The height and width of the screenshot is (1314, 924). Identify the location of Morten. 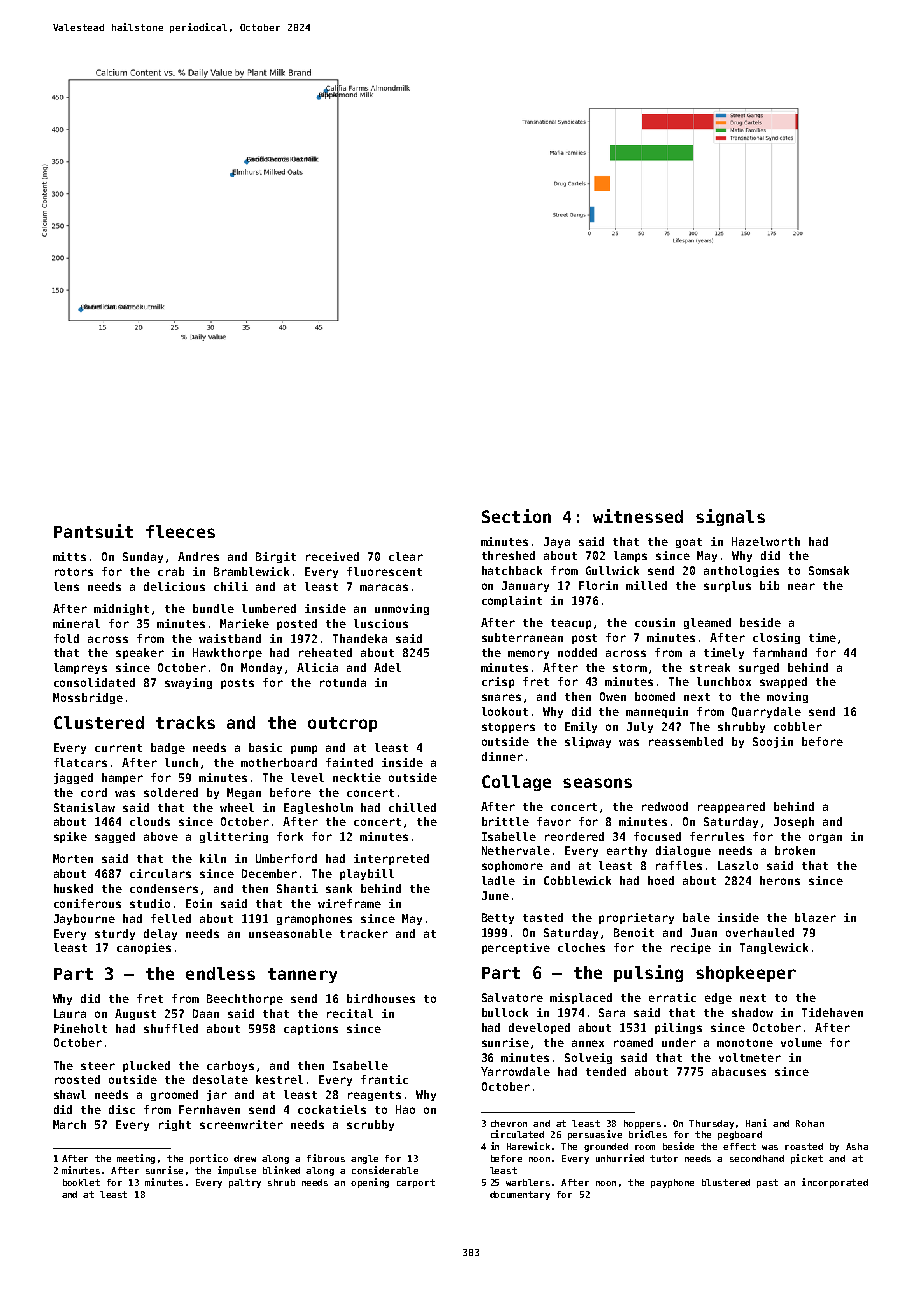
(73, 858).
